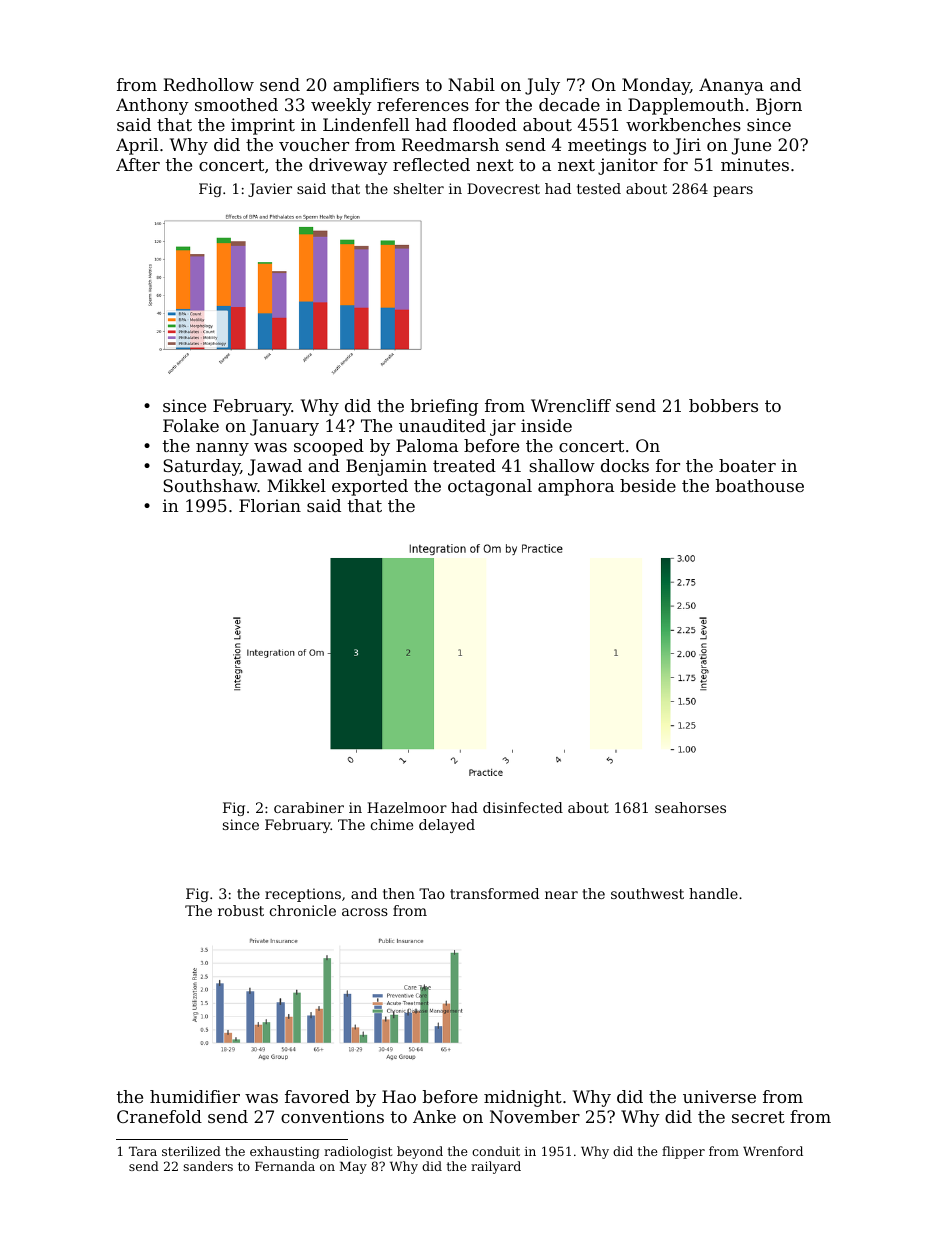  Describe the element at coordinates (191, 425) in the screenshot. I see `Folake` at that location.
